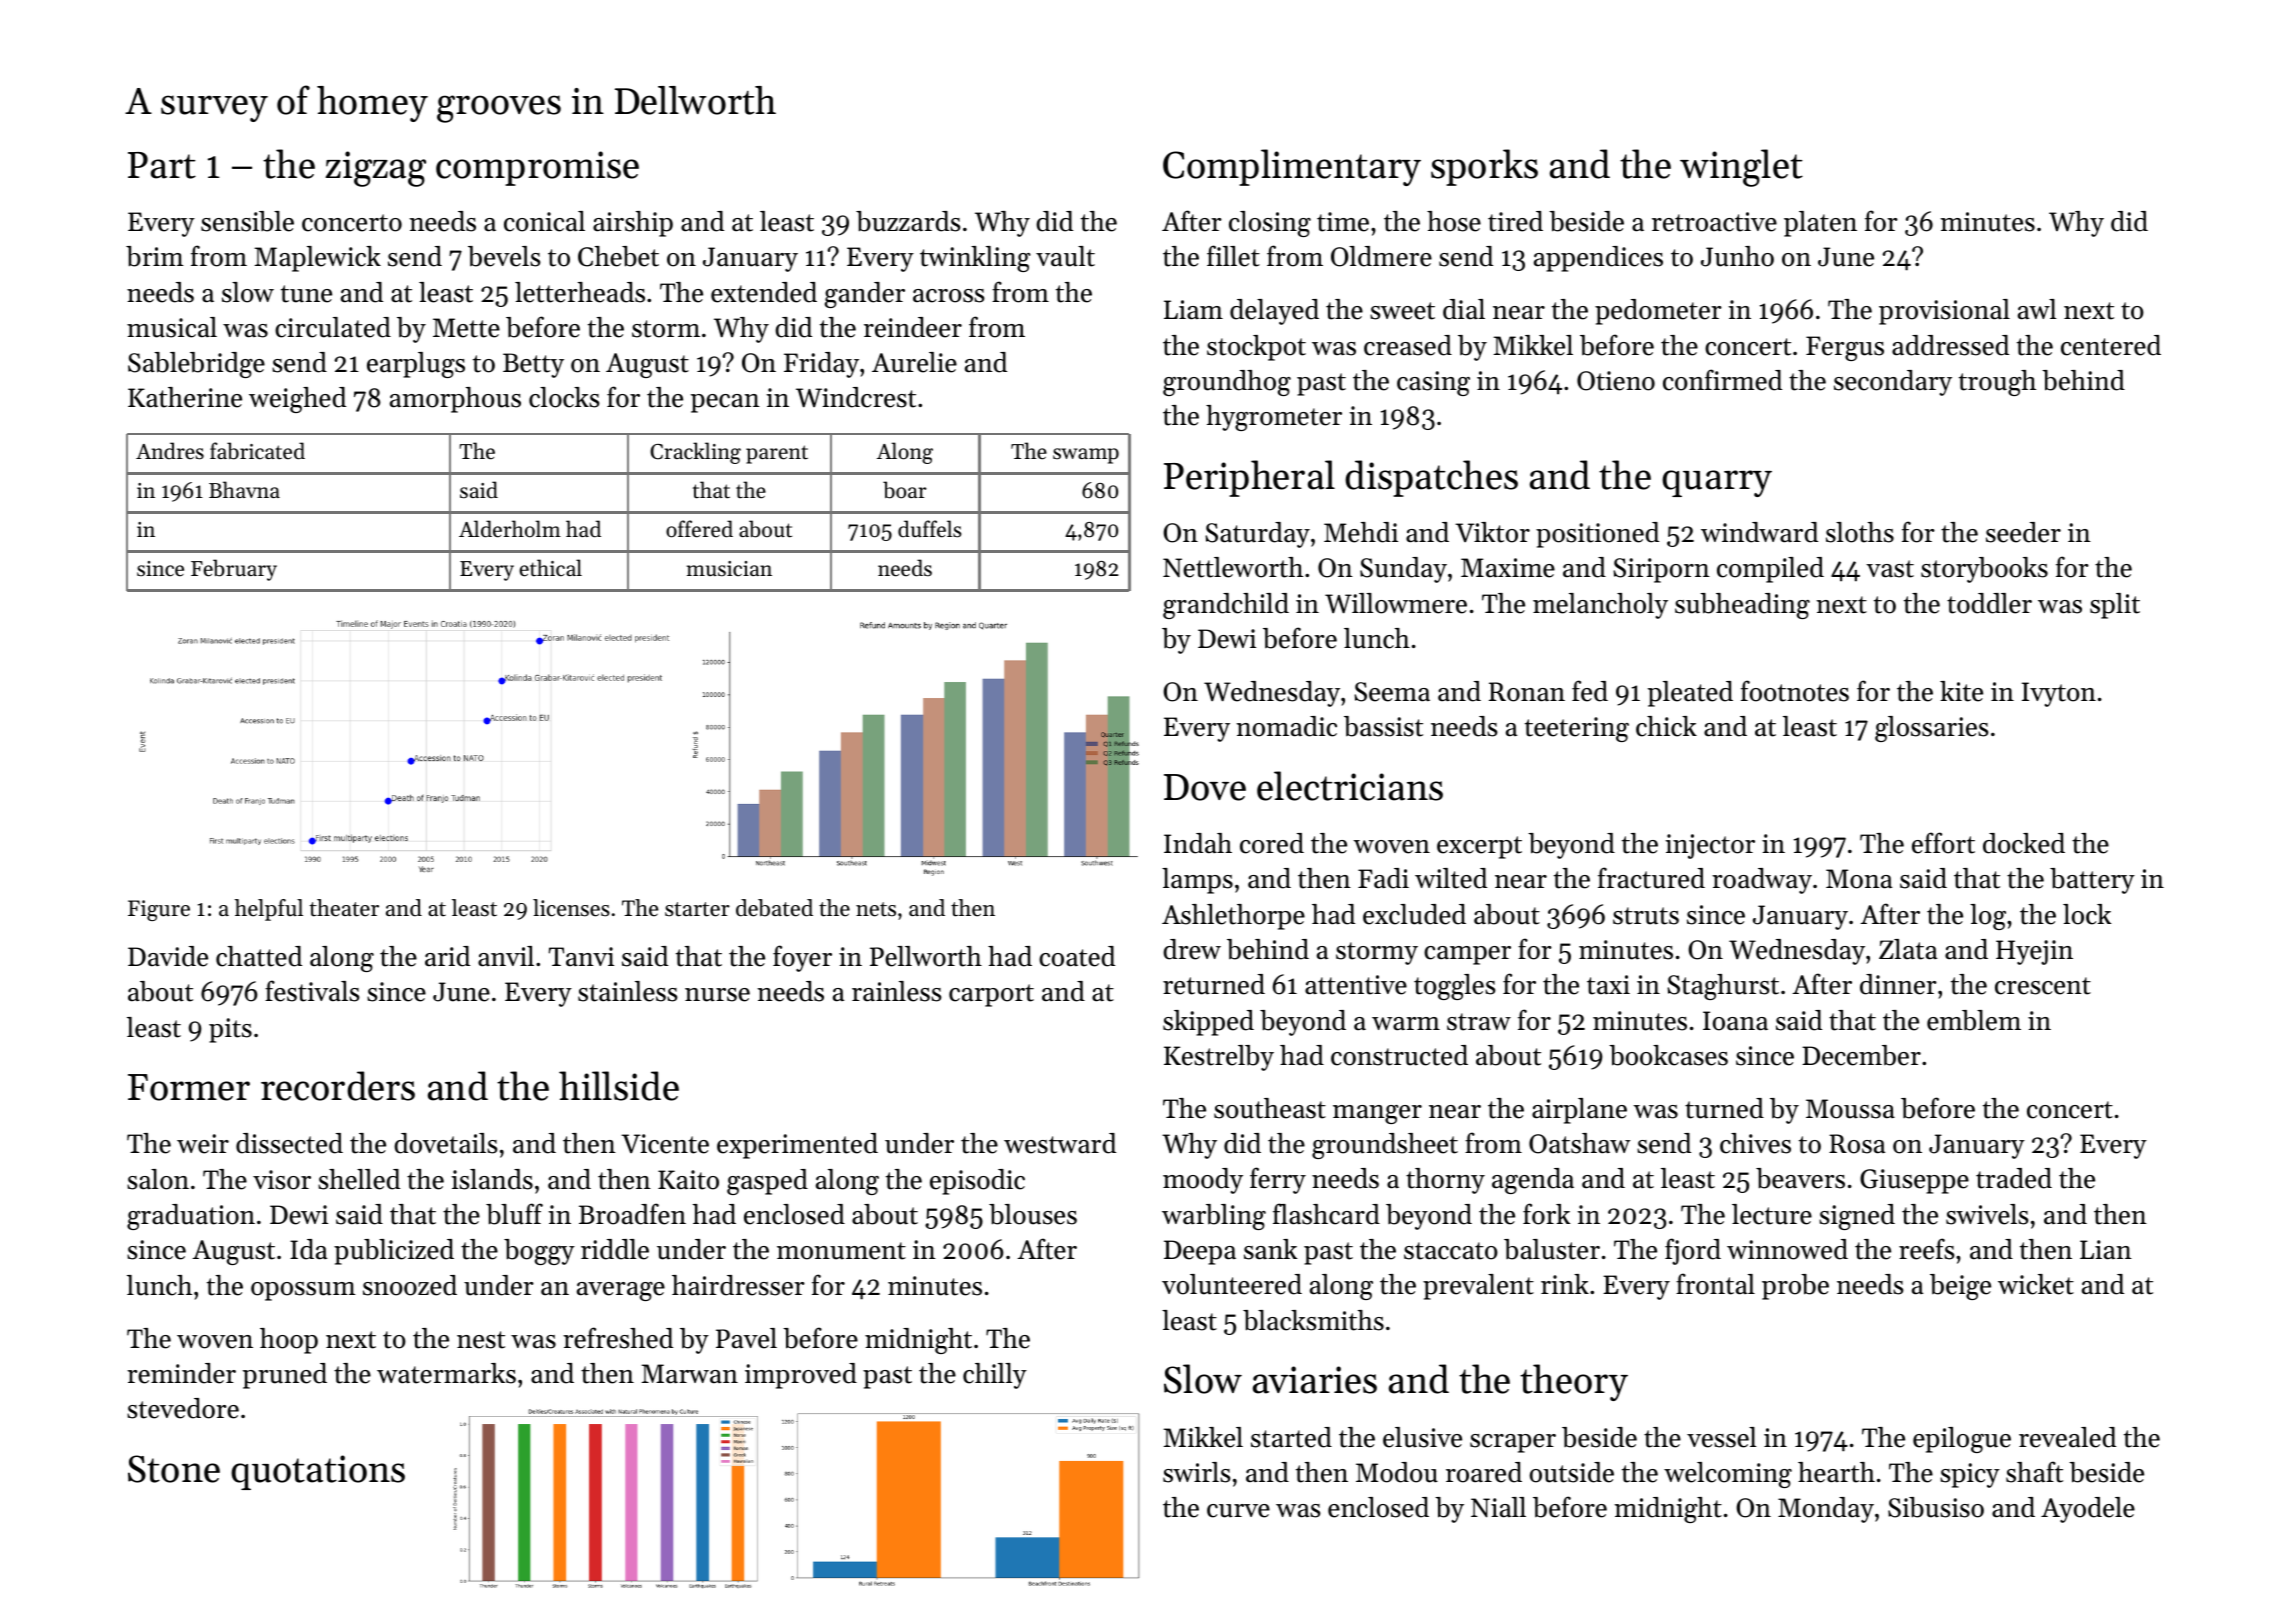 This screenshot has width=2292, height=1620. Describe the element at coordinates (1197, 1472) in the screenshot. I see `swirls` at that location.
